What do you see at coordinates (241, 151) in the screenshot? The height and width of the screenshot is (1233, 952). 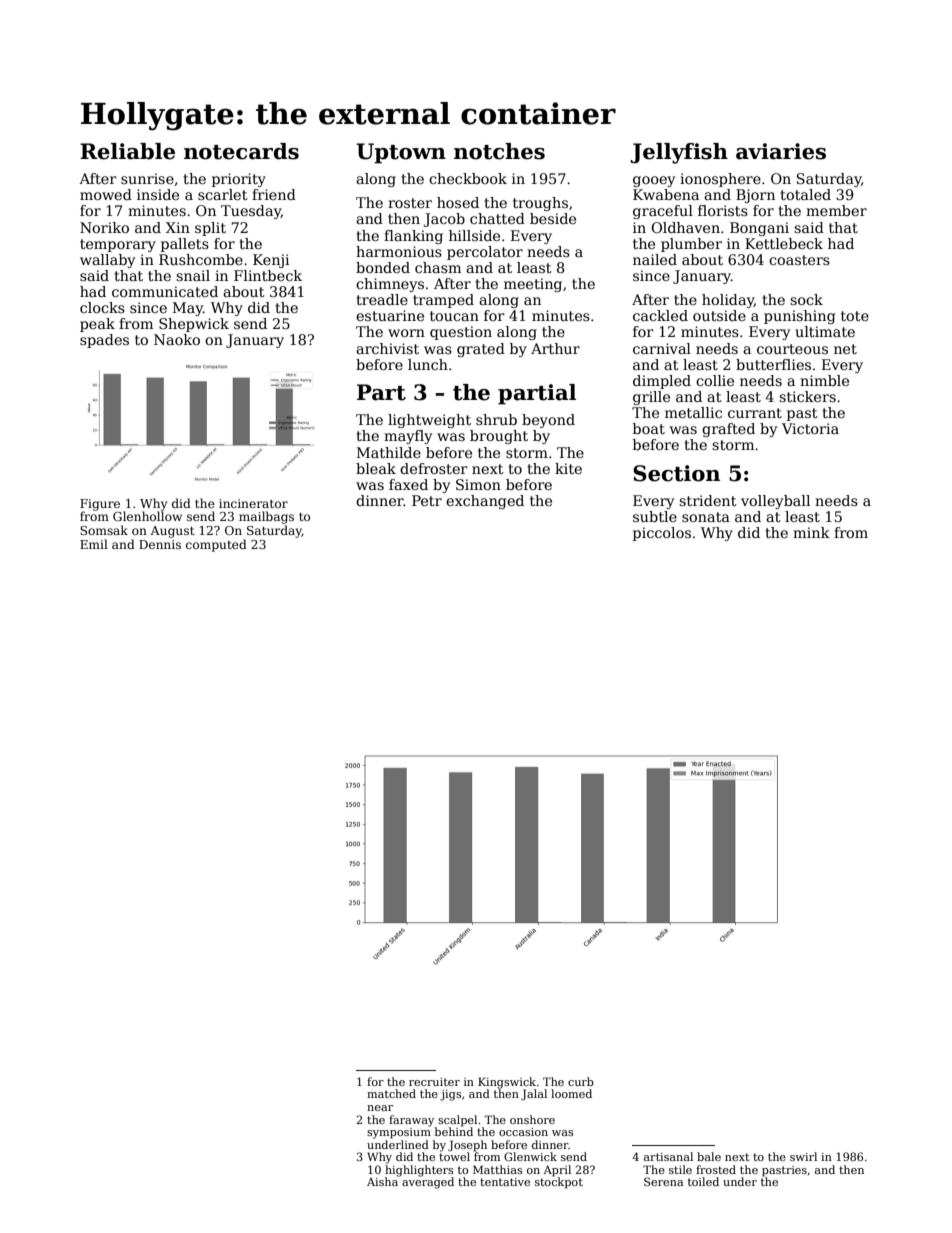 I see `notecards` at bounding box center [241, 151].
